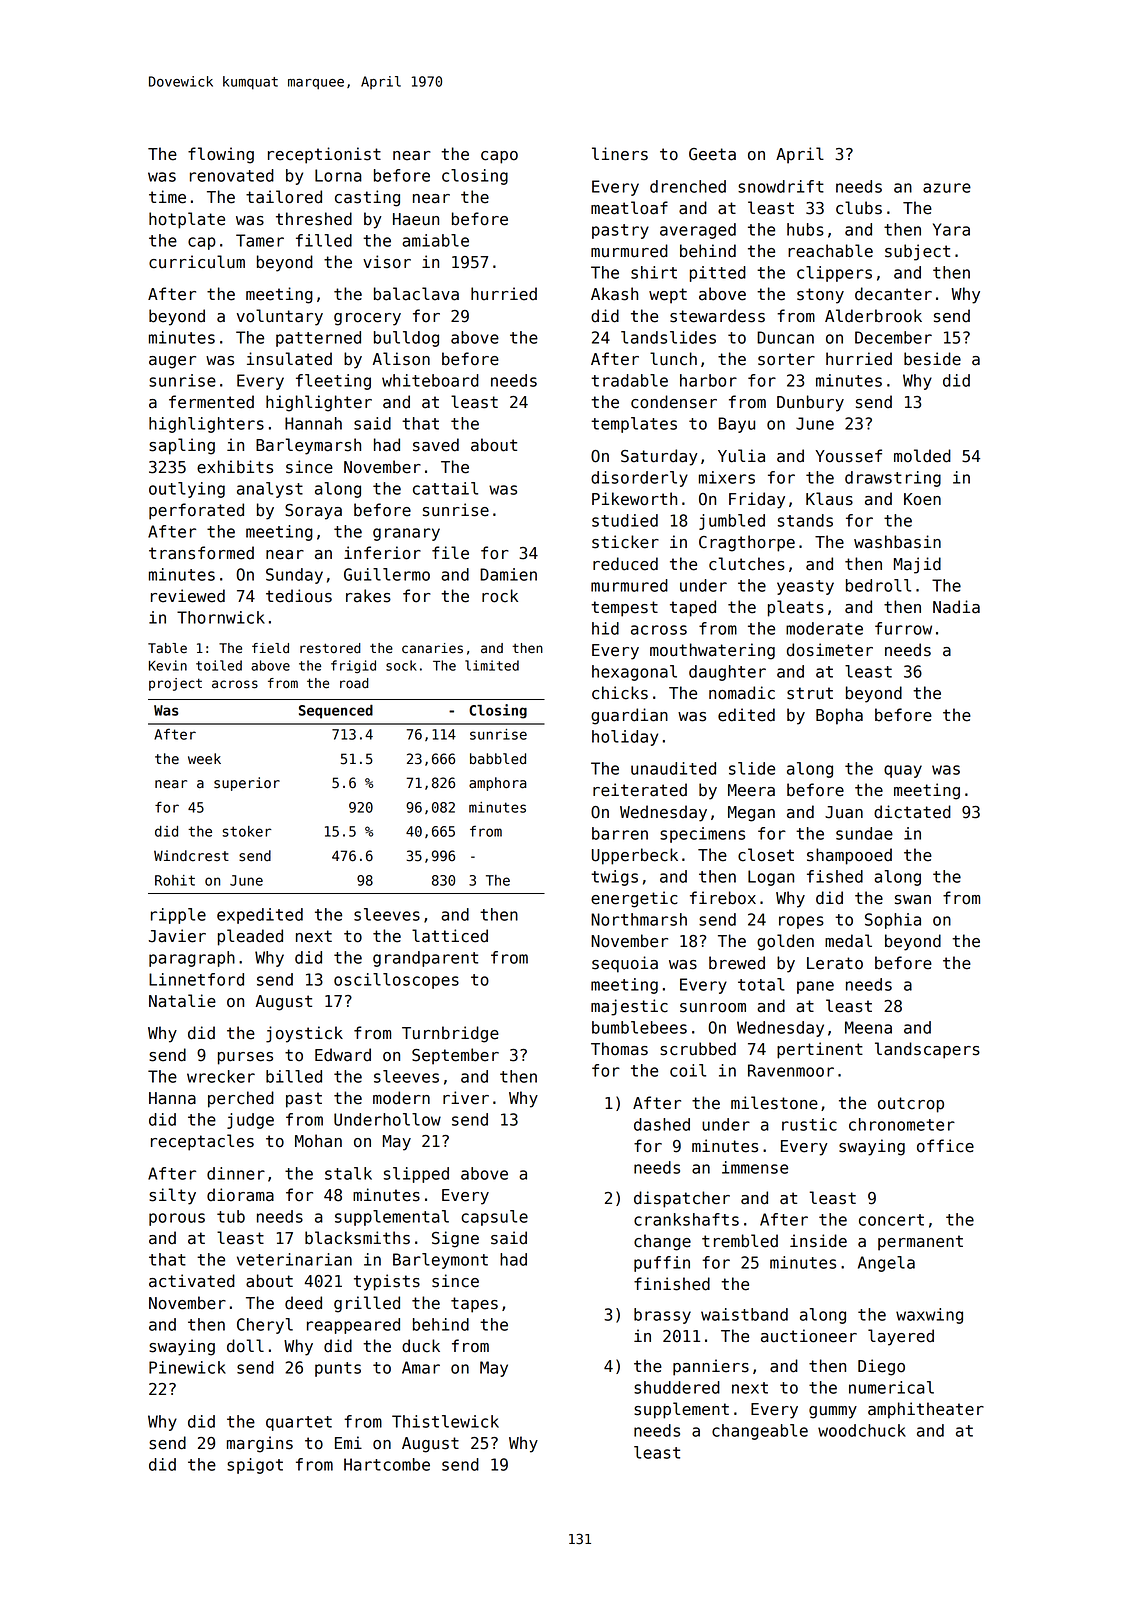 This screenshot has width=1135, height=1606. Describe the element at coordinates (677, 1387) in the screenshot. I see `shuddered` at that location.
